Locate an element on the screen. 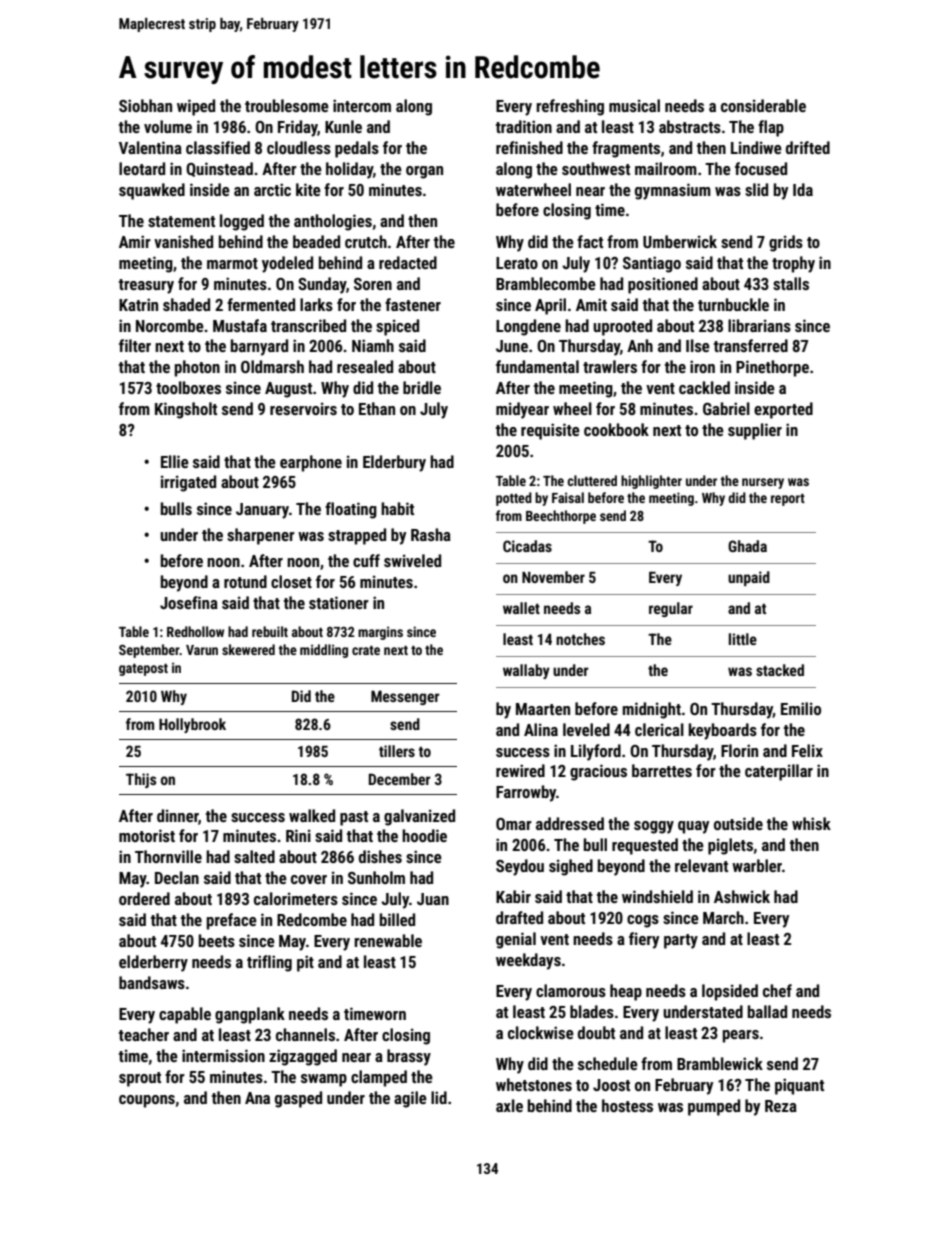  refinished is located at coordinates (529, 147).
